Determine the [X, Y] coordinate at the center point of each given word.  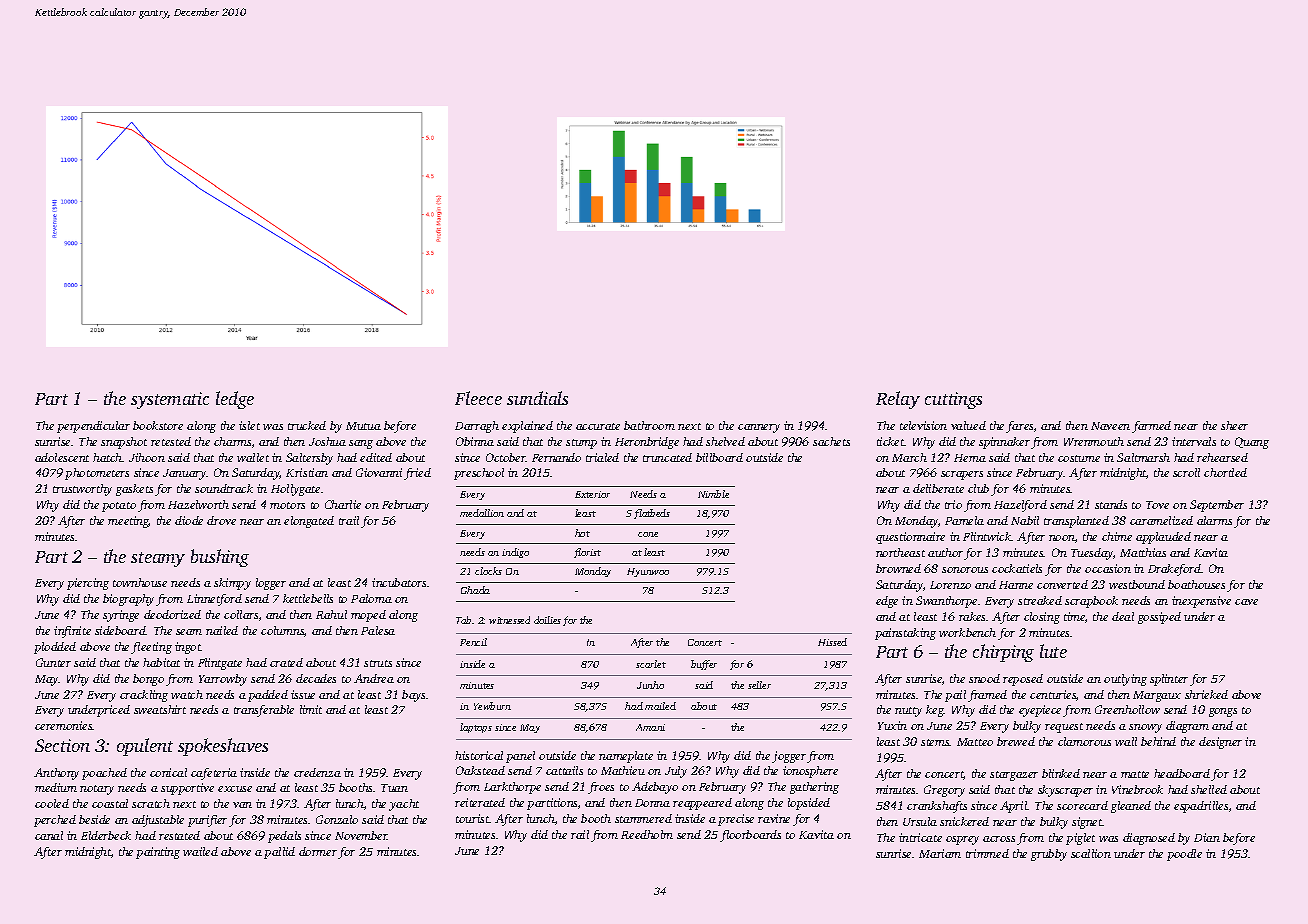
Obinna [475, 441]
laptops [476, 728]
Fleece [478, 398]
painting [158, 853]
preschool [479, 474]
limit [311, 709]
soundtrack [224, 488]
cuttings [953, 400]
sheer [1234, 425]
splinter [1169, 680]
